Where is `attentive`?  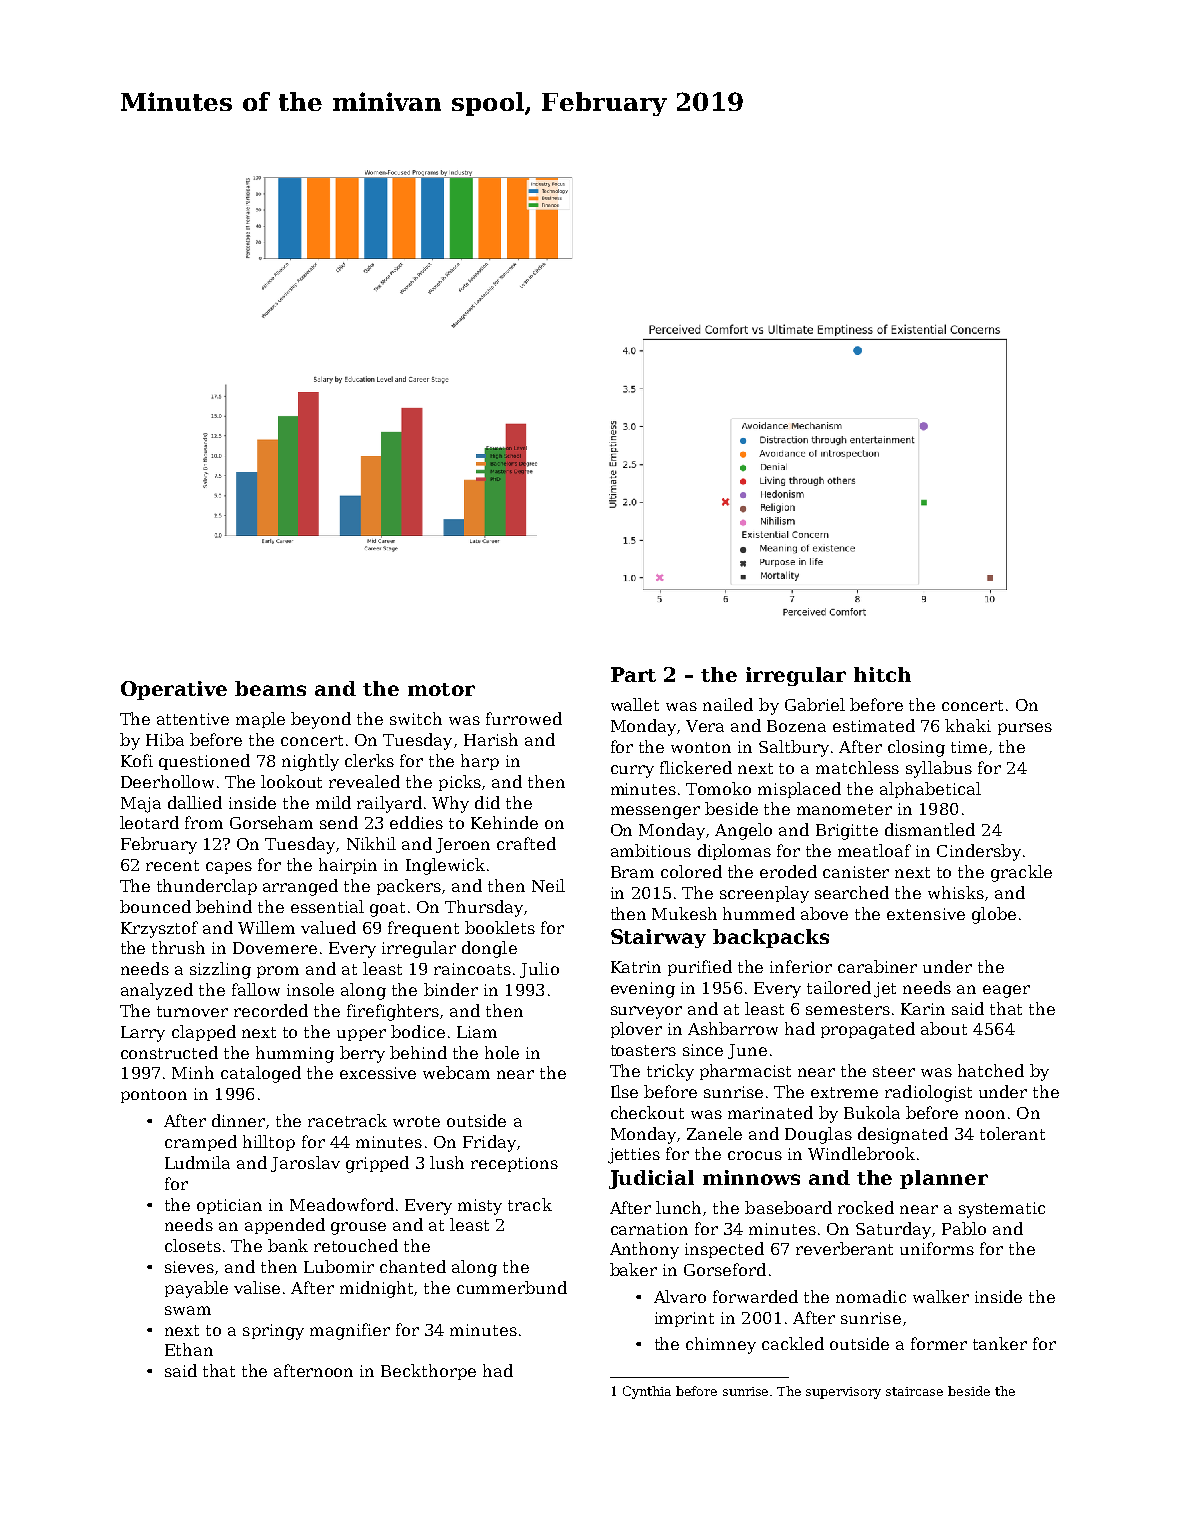
attentive is located at coordinates (193, 719).
